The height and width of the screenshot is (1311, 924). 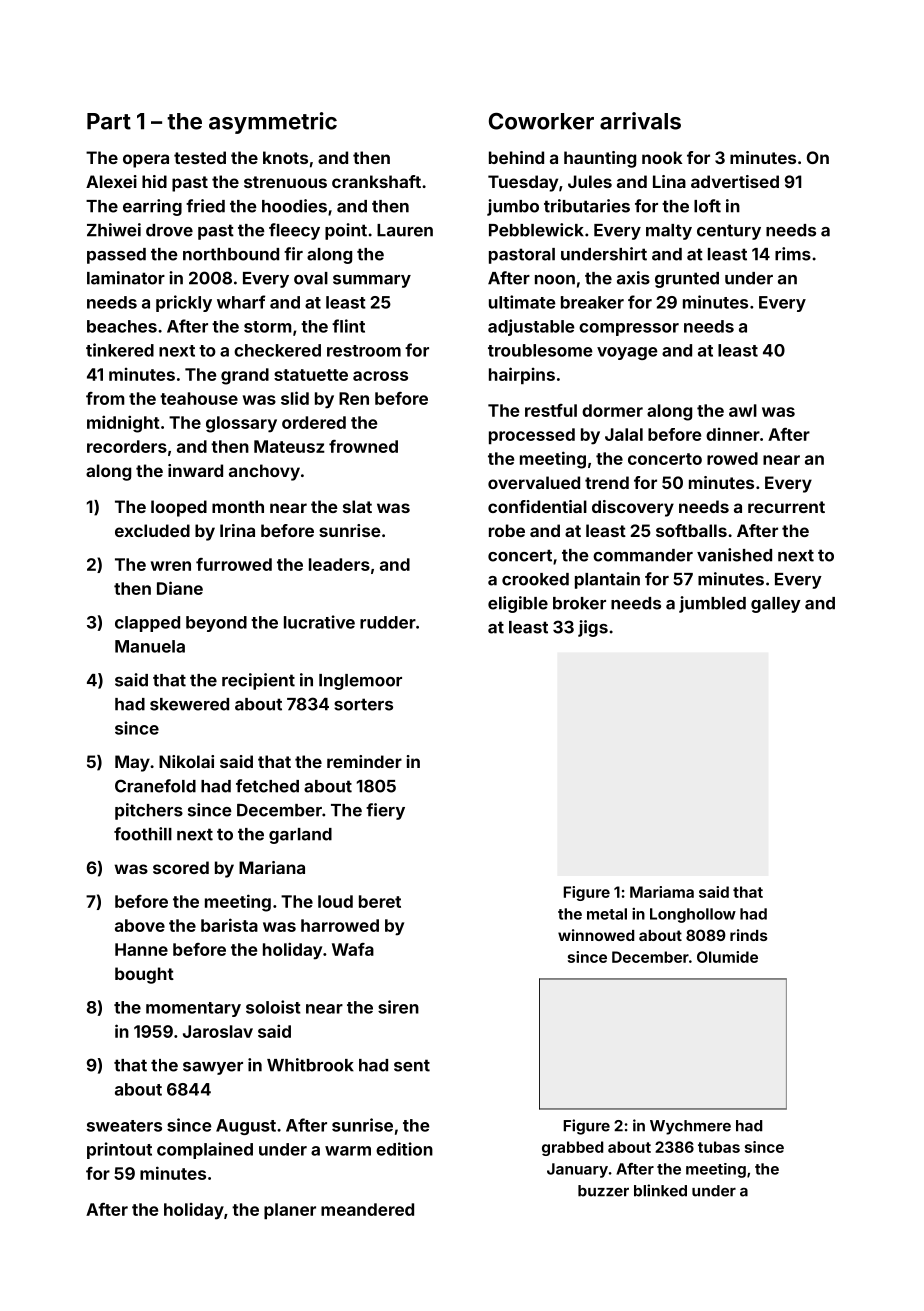 I want to click on arrivals, so click(x=640, y=121).
